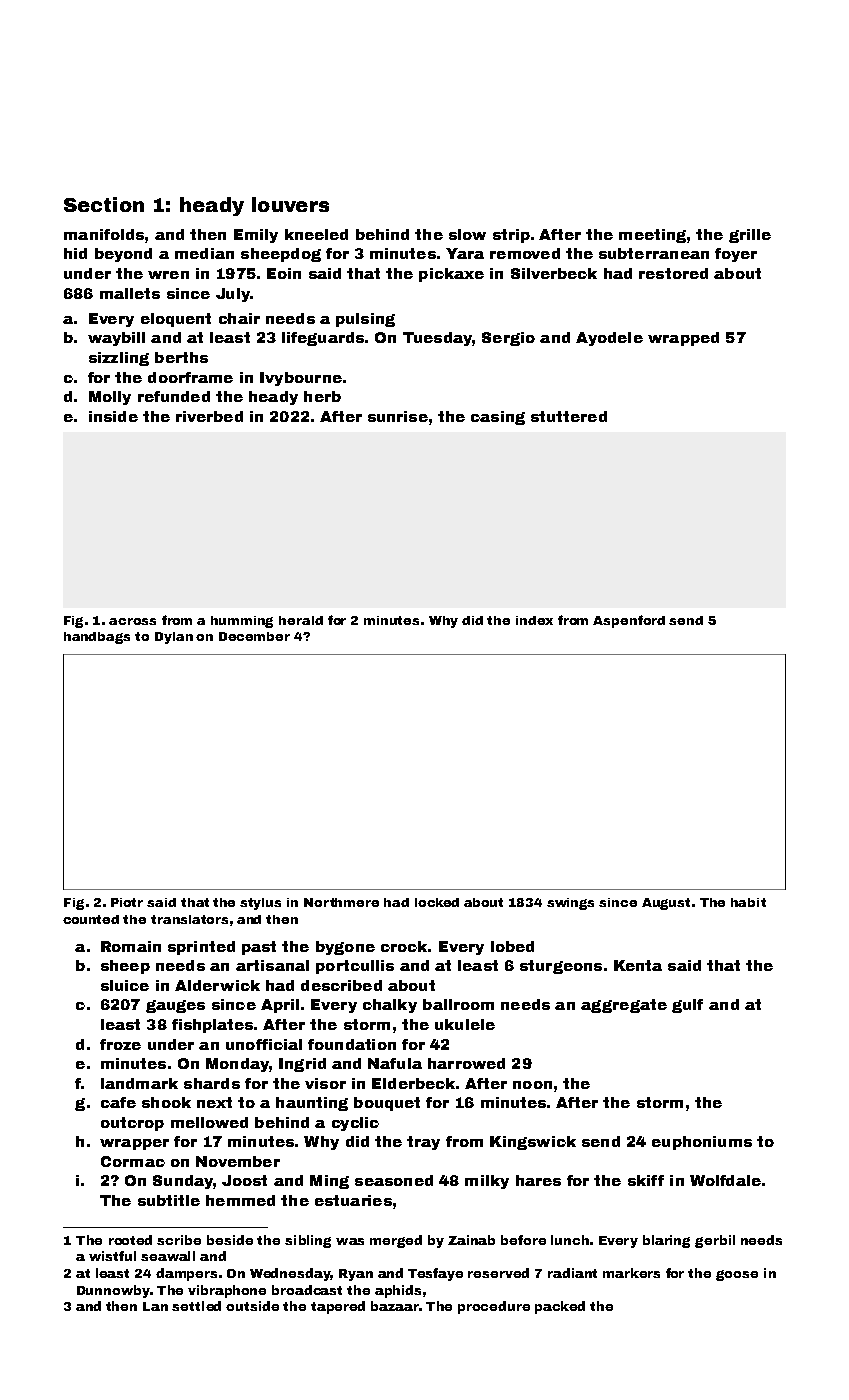 This document has height=1400, width=849. Describe the element at coordinates (437, 339) in the document. I see `Tuesday` at that location.
